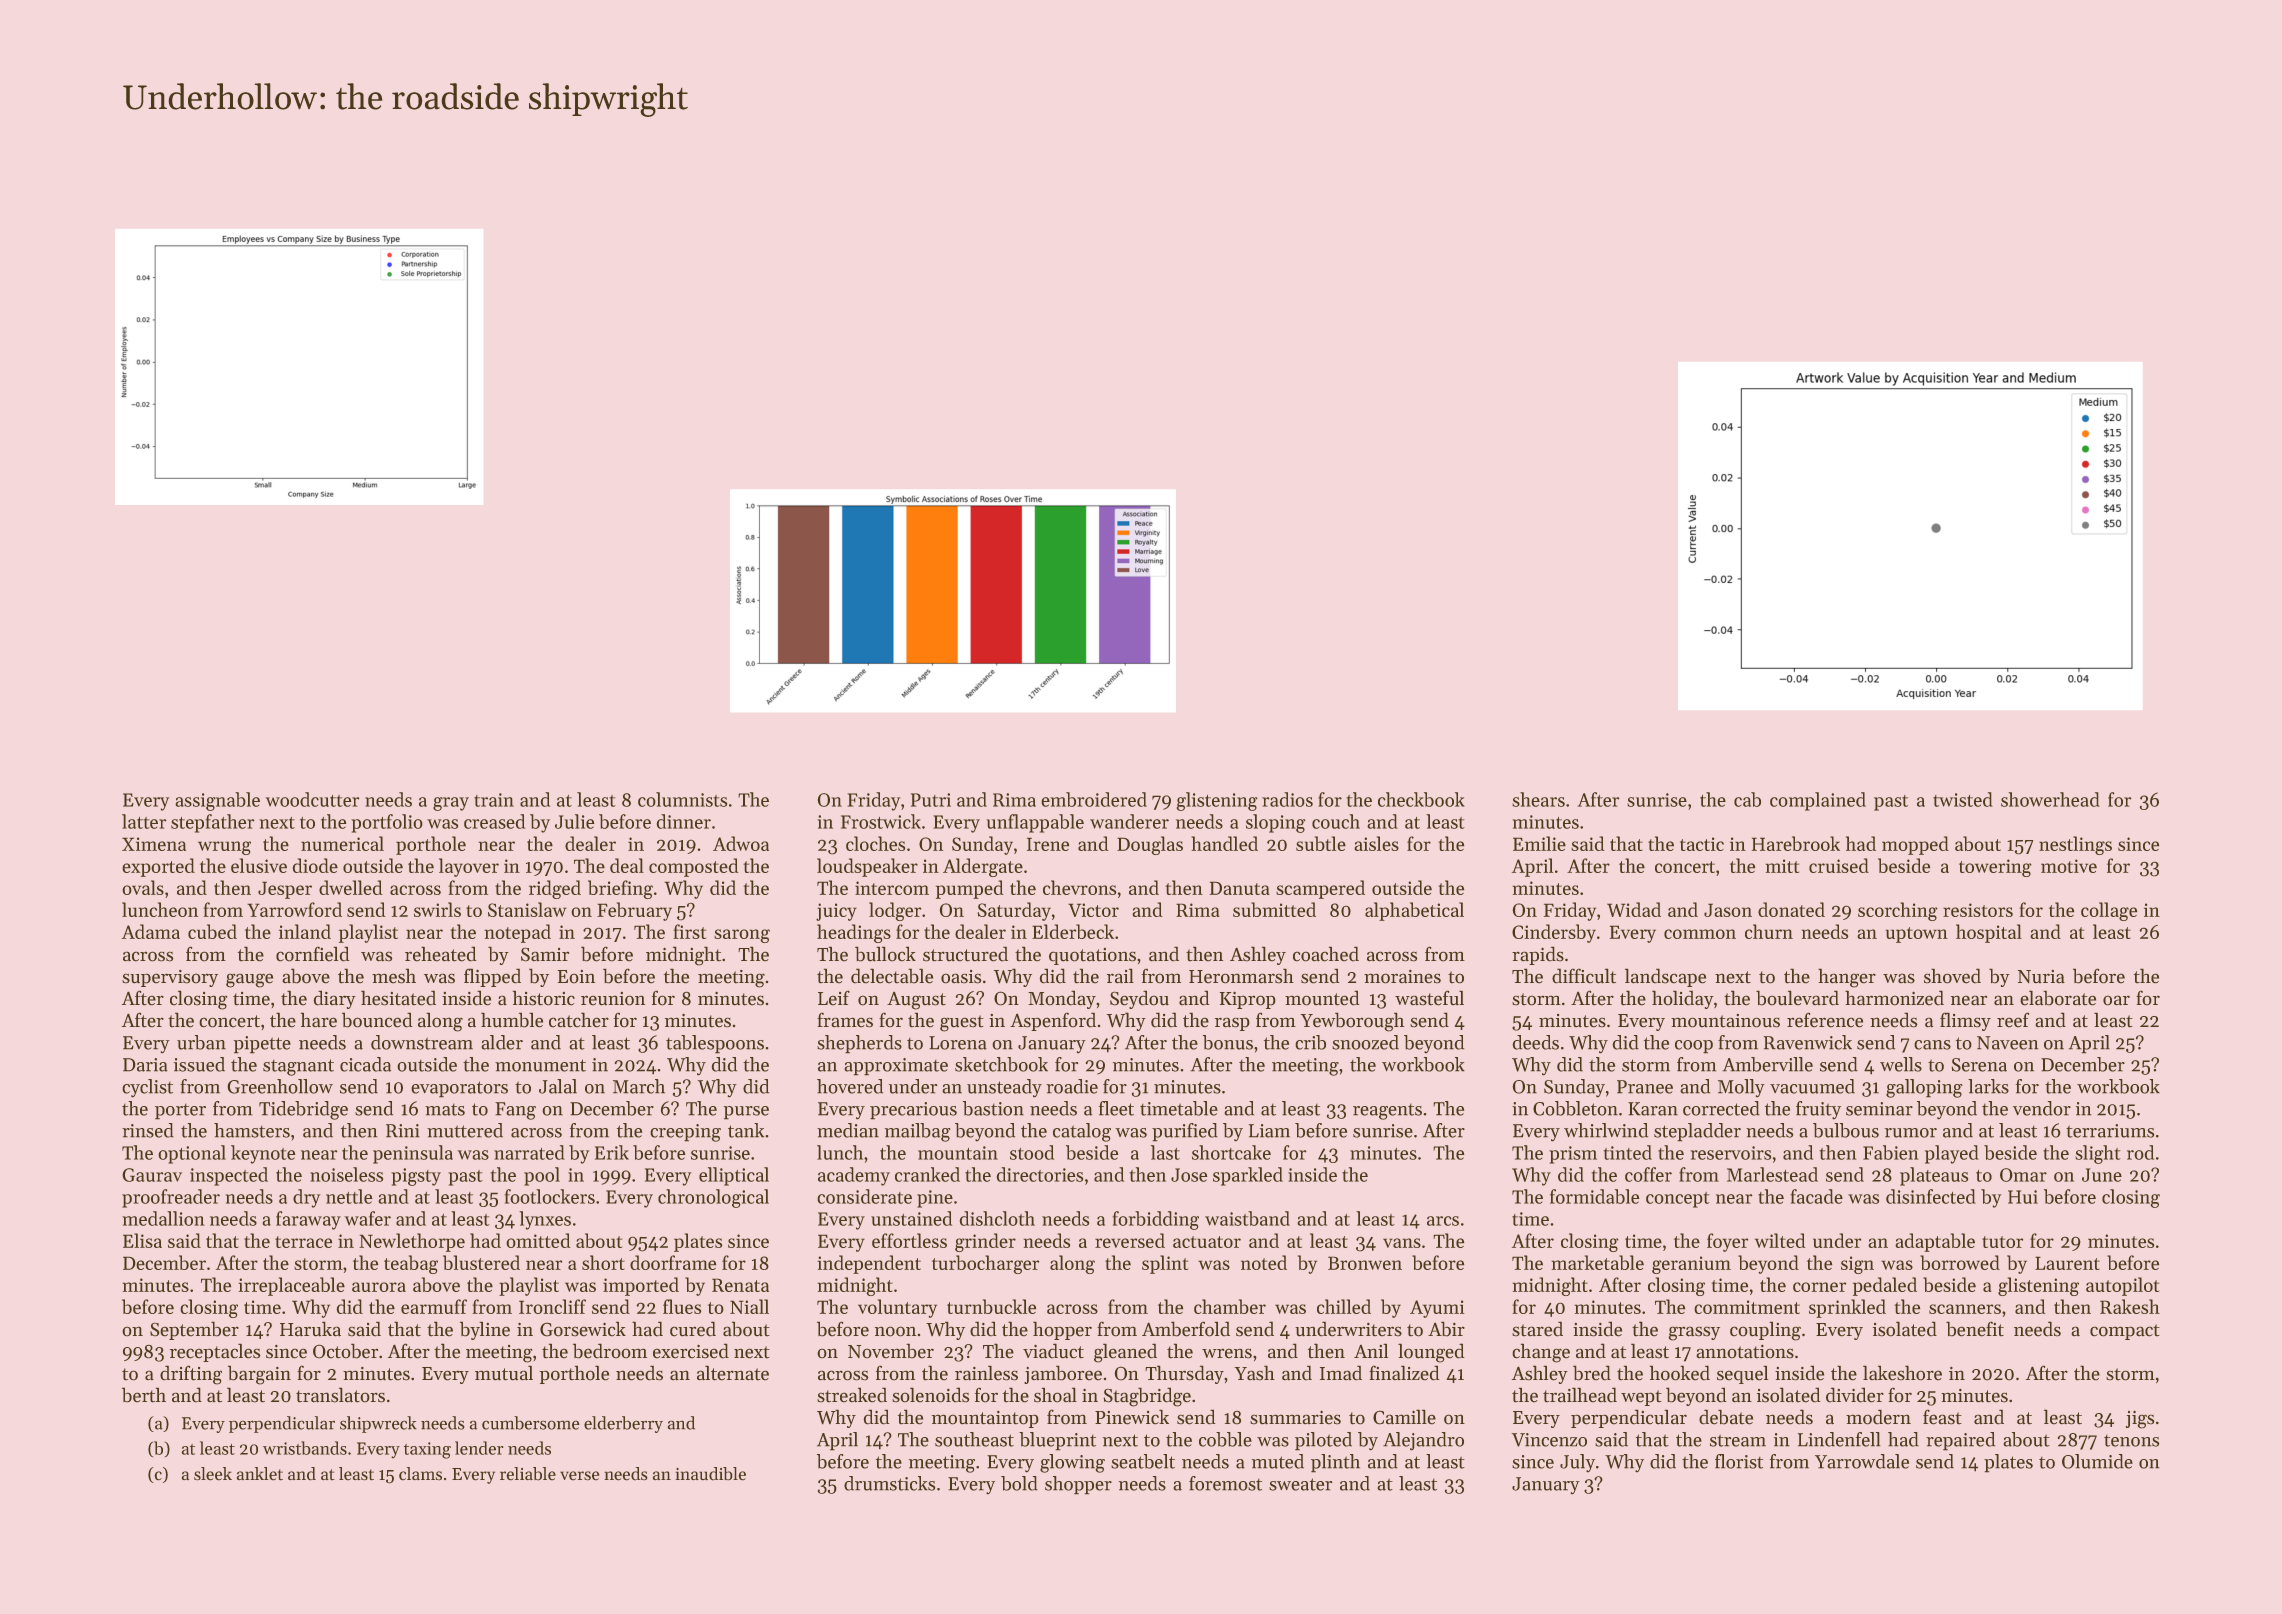  I want to click on boulevard, so click(1797, 998).
